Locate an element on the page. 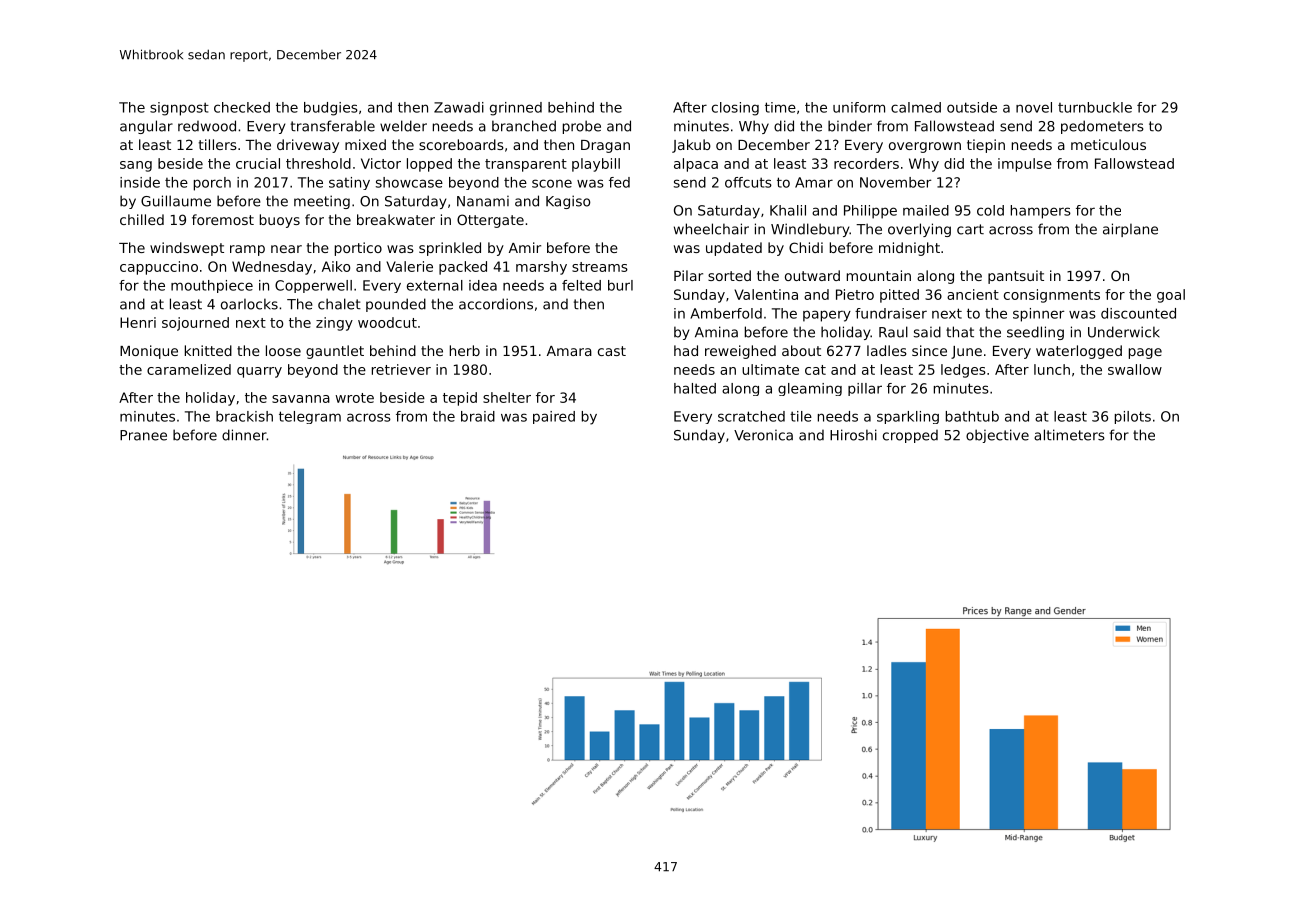 The image size is (1308, 924). Copperwell is located at coordinates (313, 286).
